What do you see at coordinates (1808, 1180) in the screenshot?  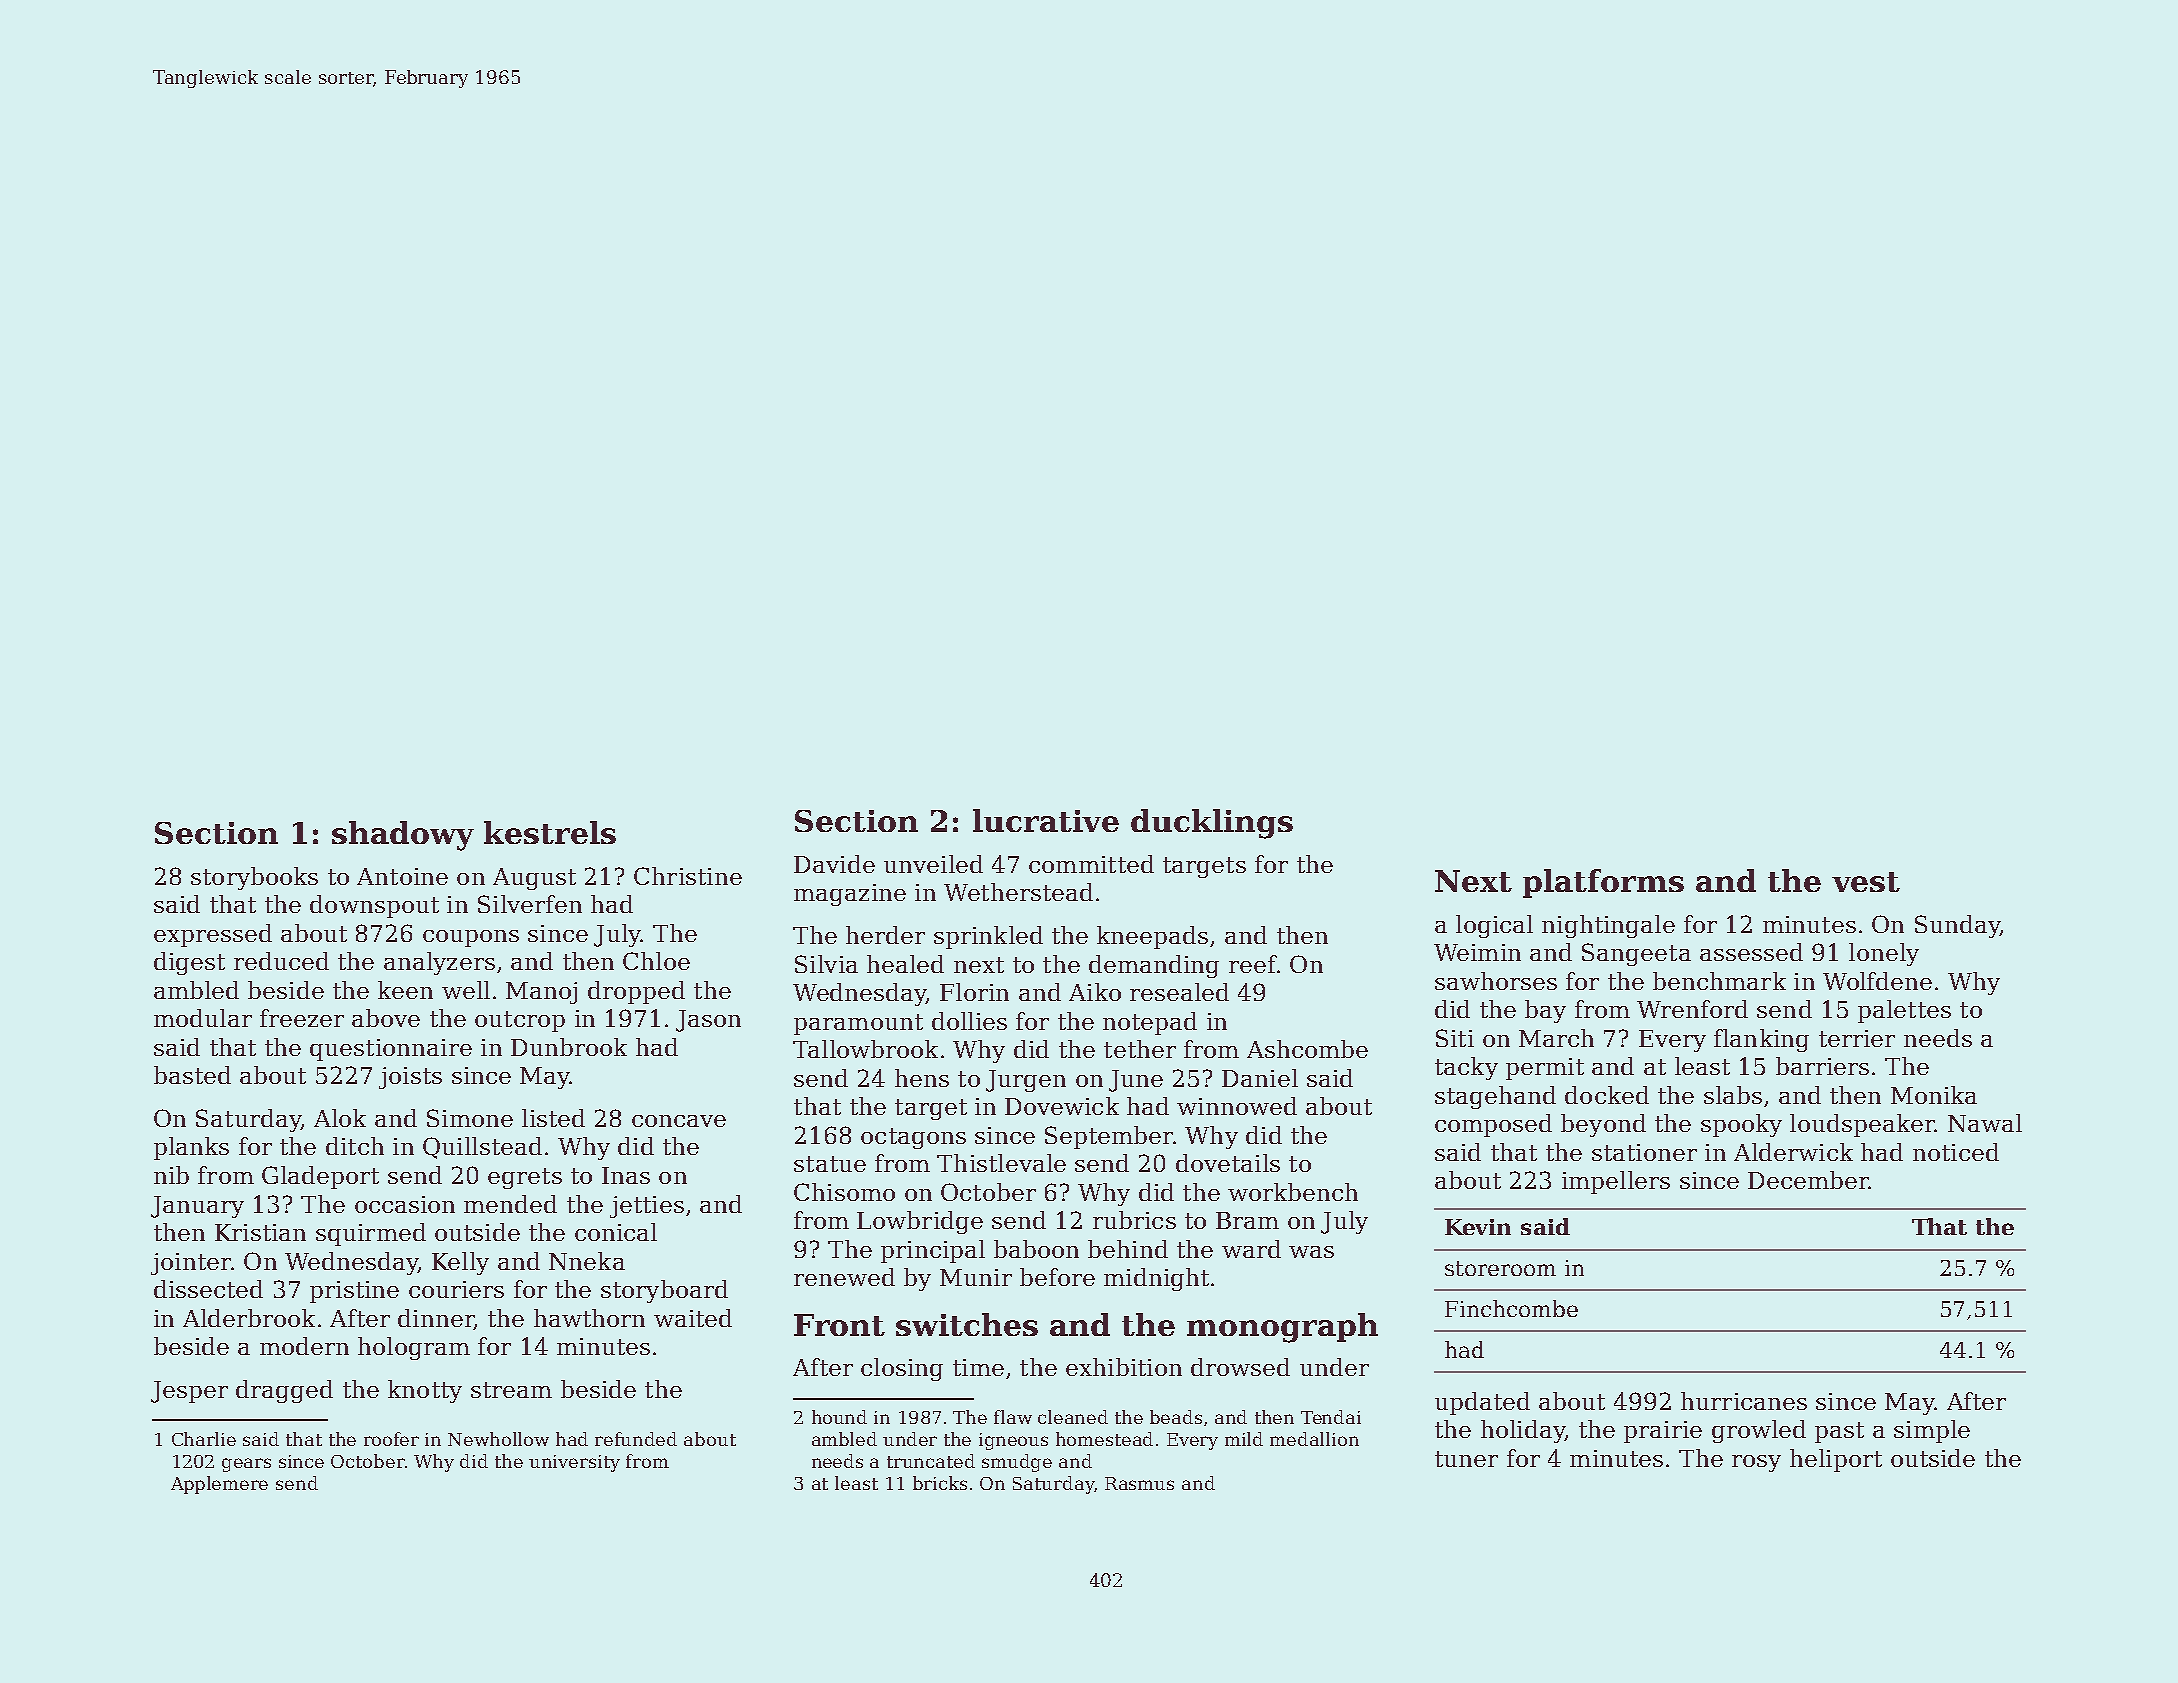 I see `December` at bounding box center [1808, 1180].
